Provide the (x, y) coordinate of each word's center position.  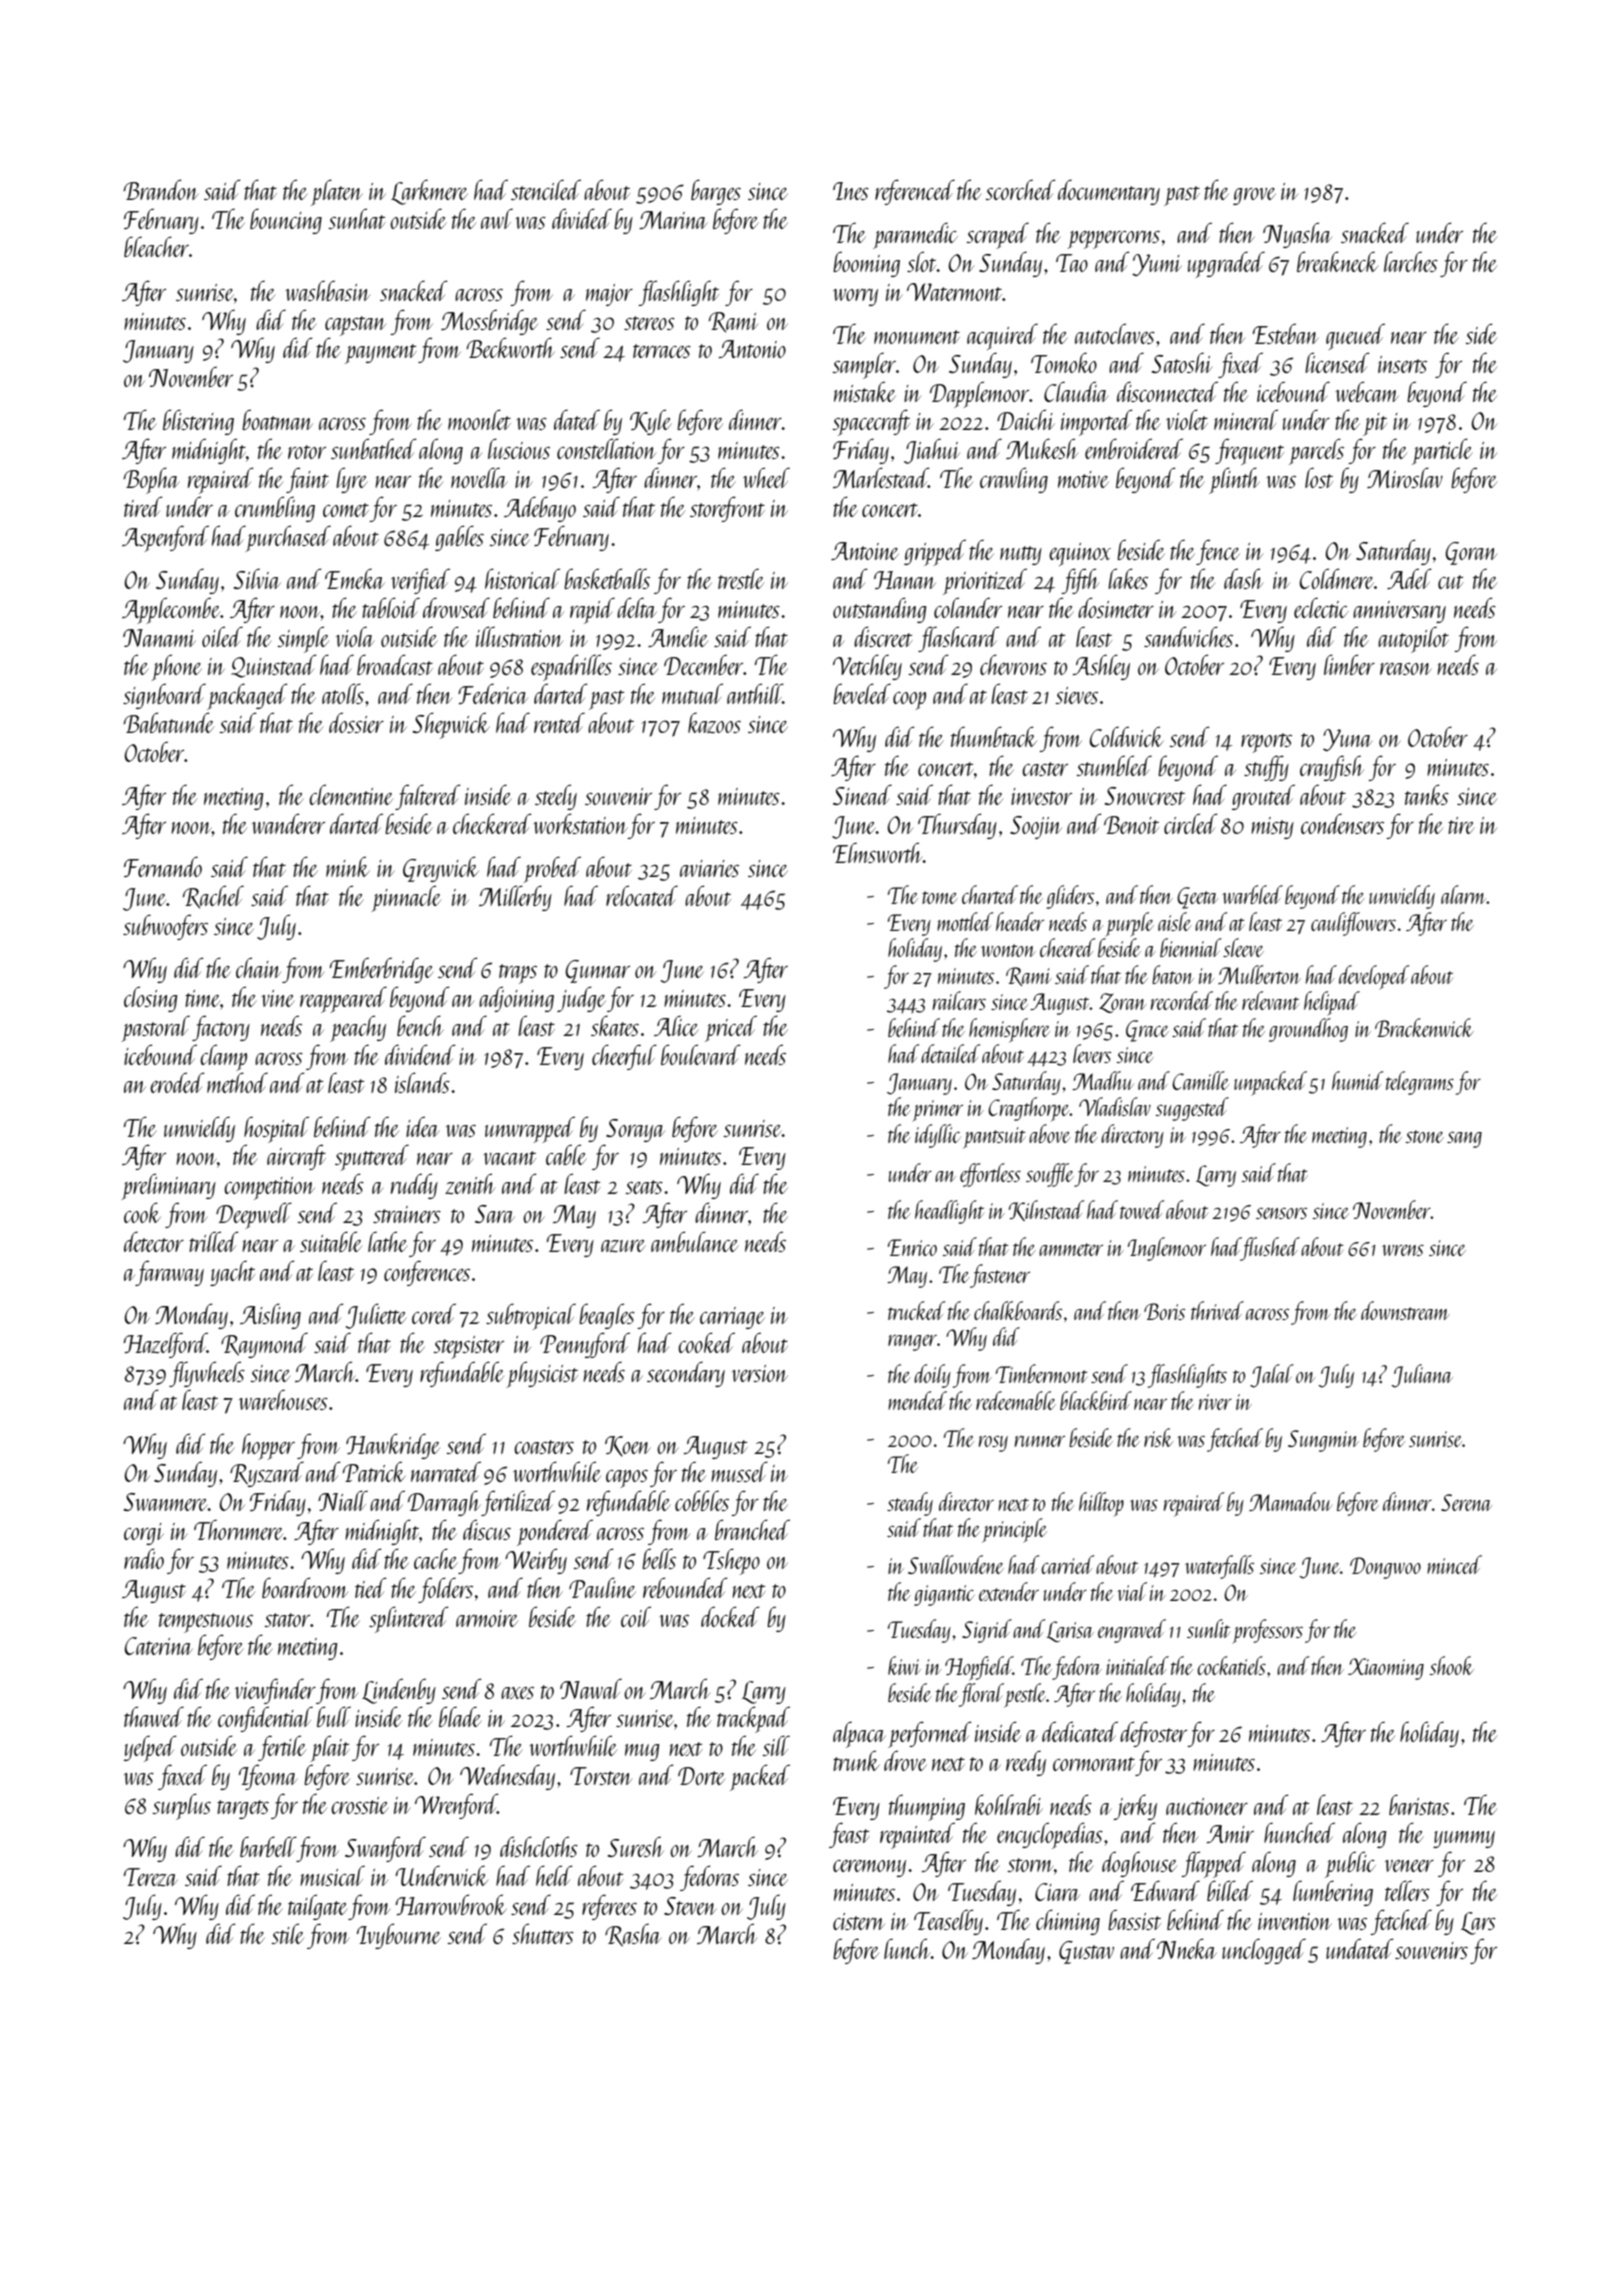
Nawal (591, 1689)
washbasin (327, 290)
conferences (427, 1273)
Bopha (151, 480)
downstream (1405, 1310)
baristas (1419, 1804)
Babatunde (168, 722)
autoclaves (1115, 333)
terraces (662, 351)
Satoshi (1182, 363)
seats (644, 1187)
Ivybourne (399, 1936)
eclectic (1321, 608)
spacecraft (871, 422)
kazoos (714, 722)
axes (517, 1693)
